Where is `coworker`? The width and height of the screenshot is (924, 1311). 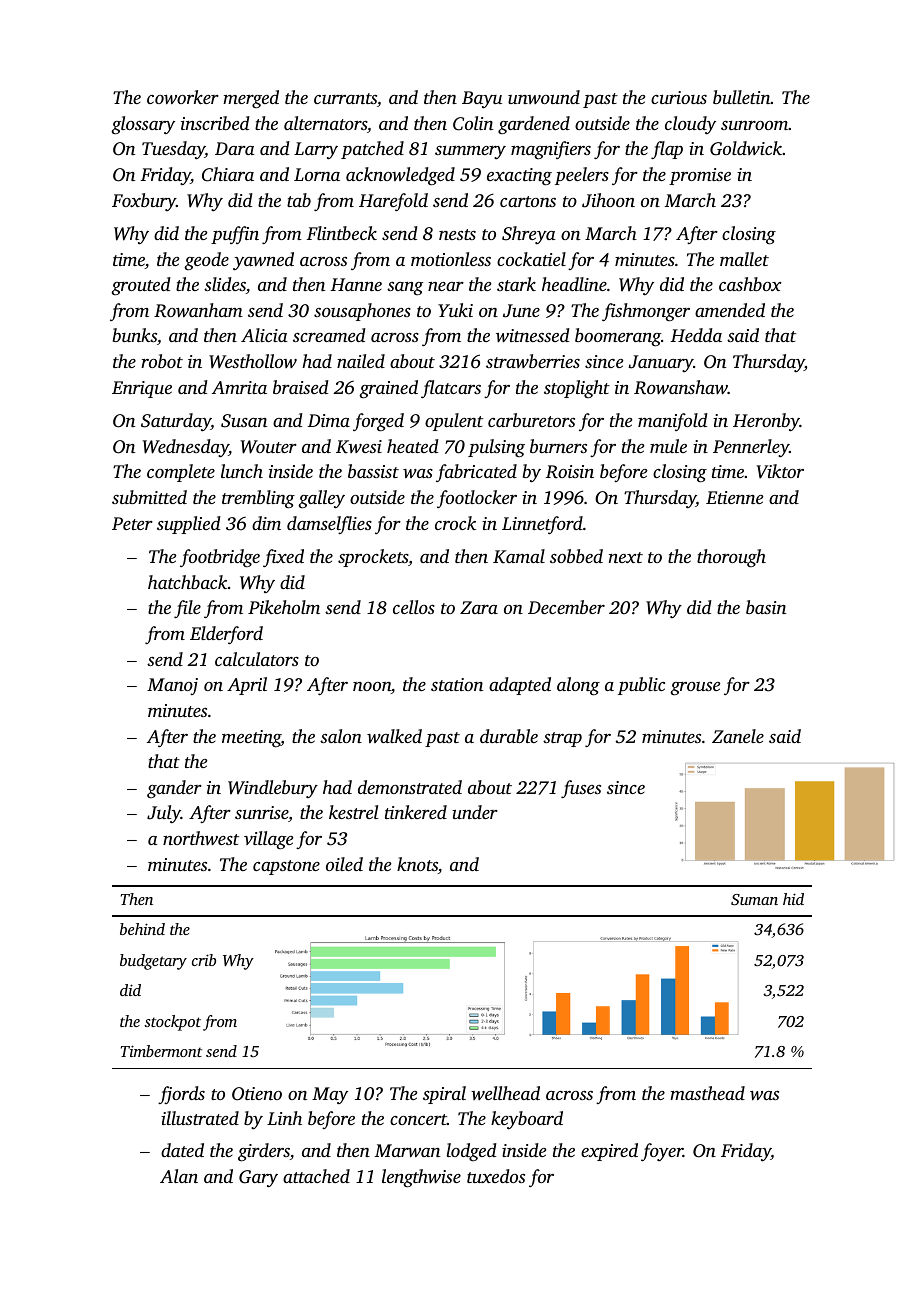 coworker is located at coordinates (183, 97).
